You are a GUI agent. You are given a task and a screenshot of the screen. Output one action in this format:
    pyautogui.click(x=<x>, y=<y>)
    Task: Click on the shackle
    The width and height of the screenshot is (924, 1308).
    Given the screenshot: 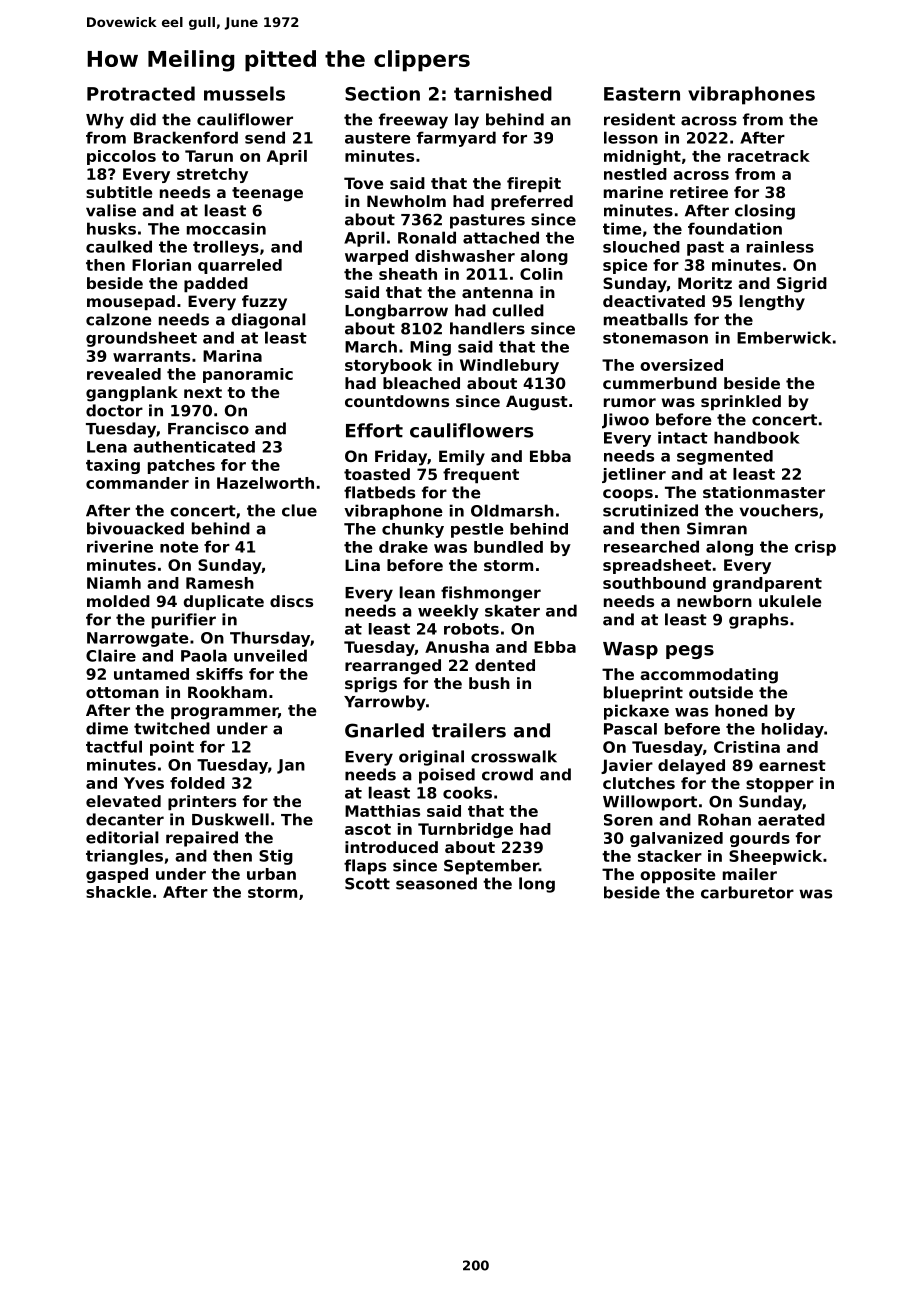 What is the action you would take?
    pyautogui.click(x=118, y=892)
